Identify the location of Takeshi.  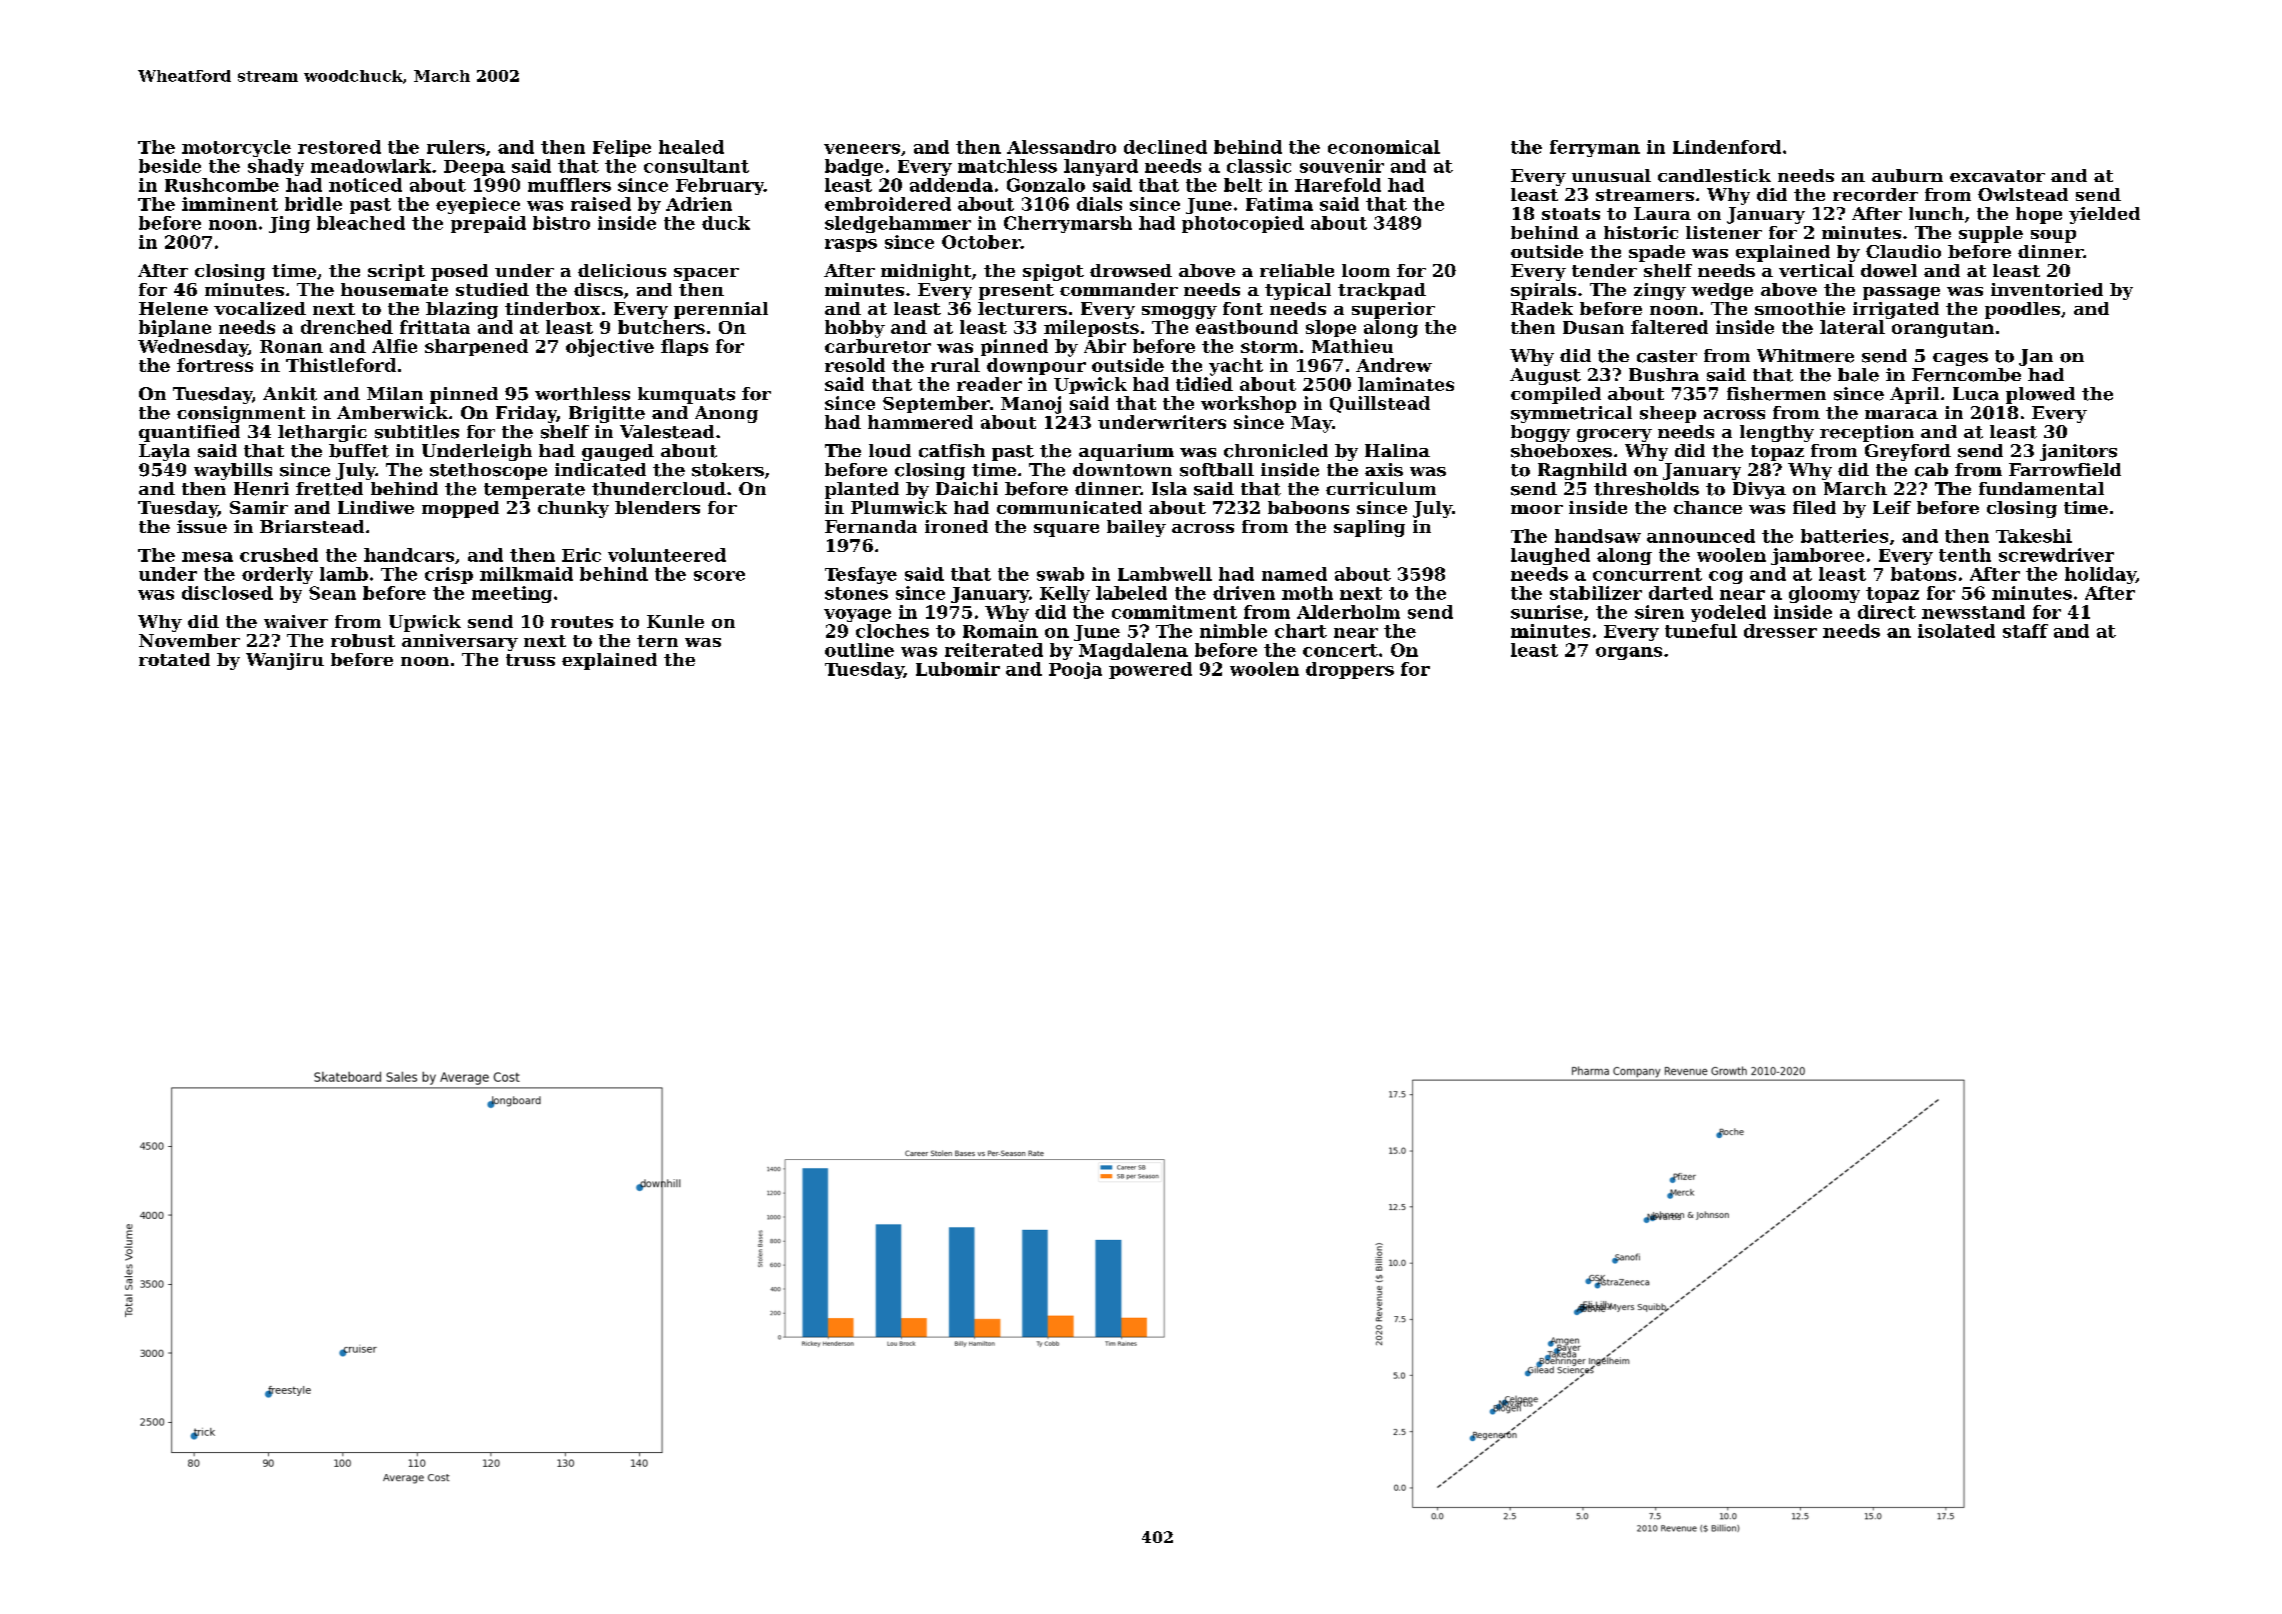
(2034, 536).
